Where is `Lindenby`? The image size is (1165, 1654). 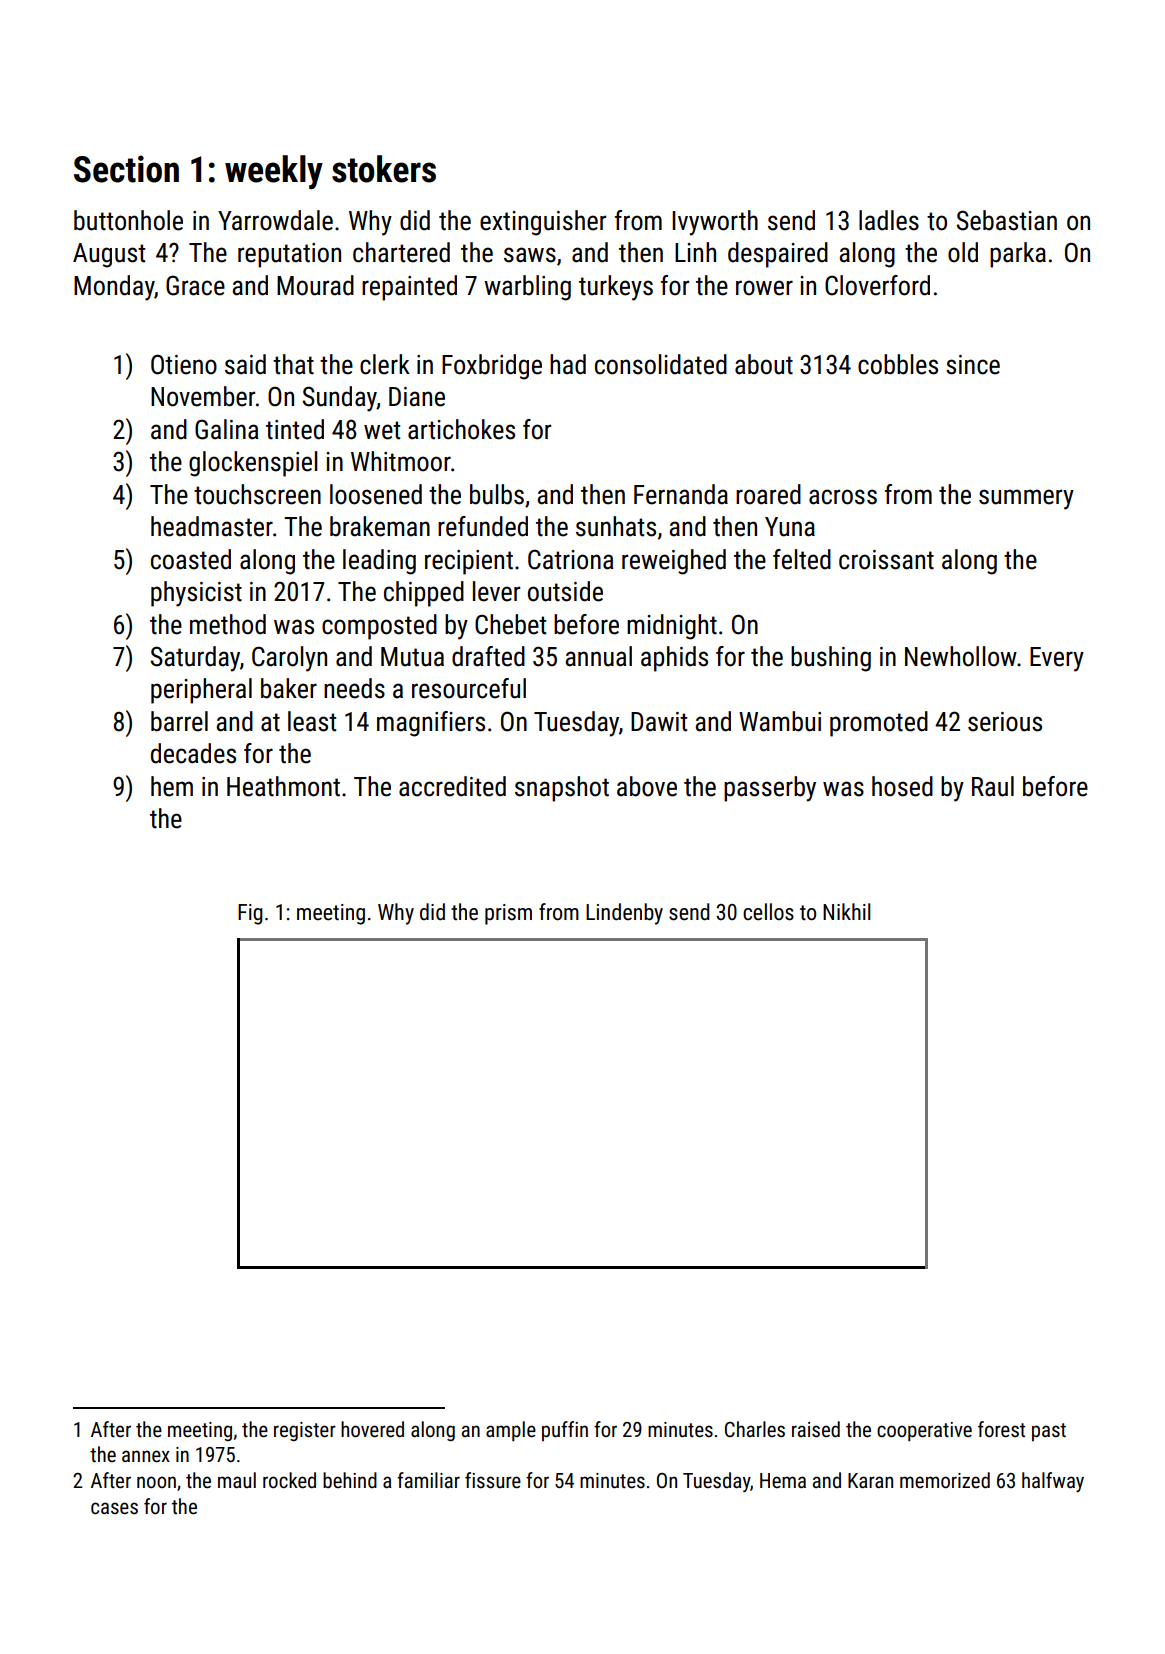
Lindenby is located at coordinates (624, 914).
